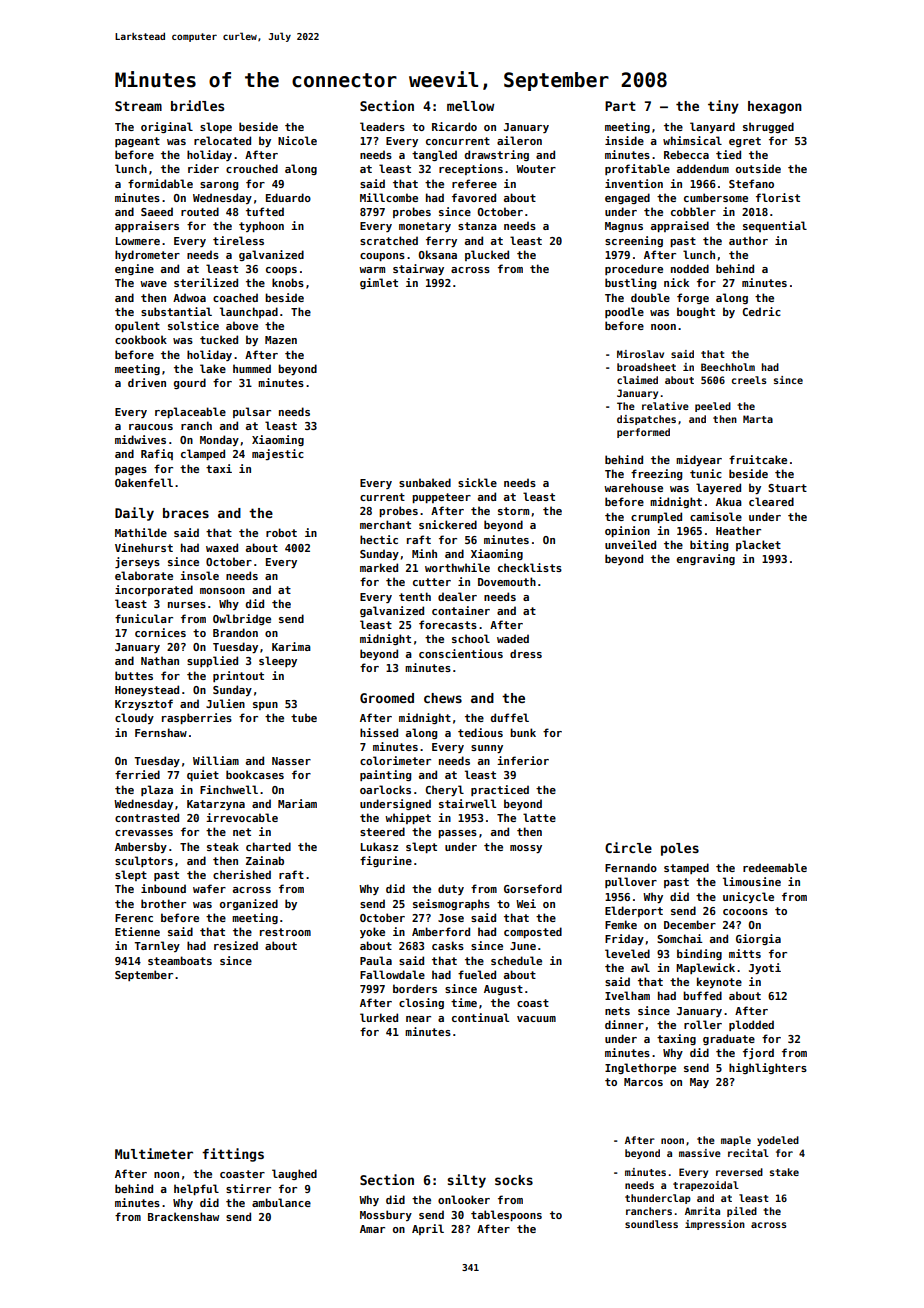 This page has height=1308, width=924. I want to click on figurine, so click(386, 861).
